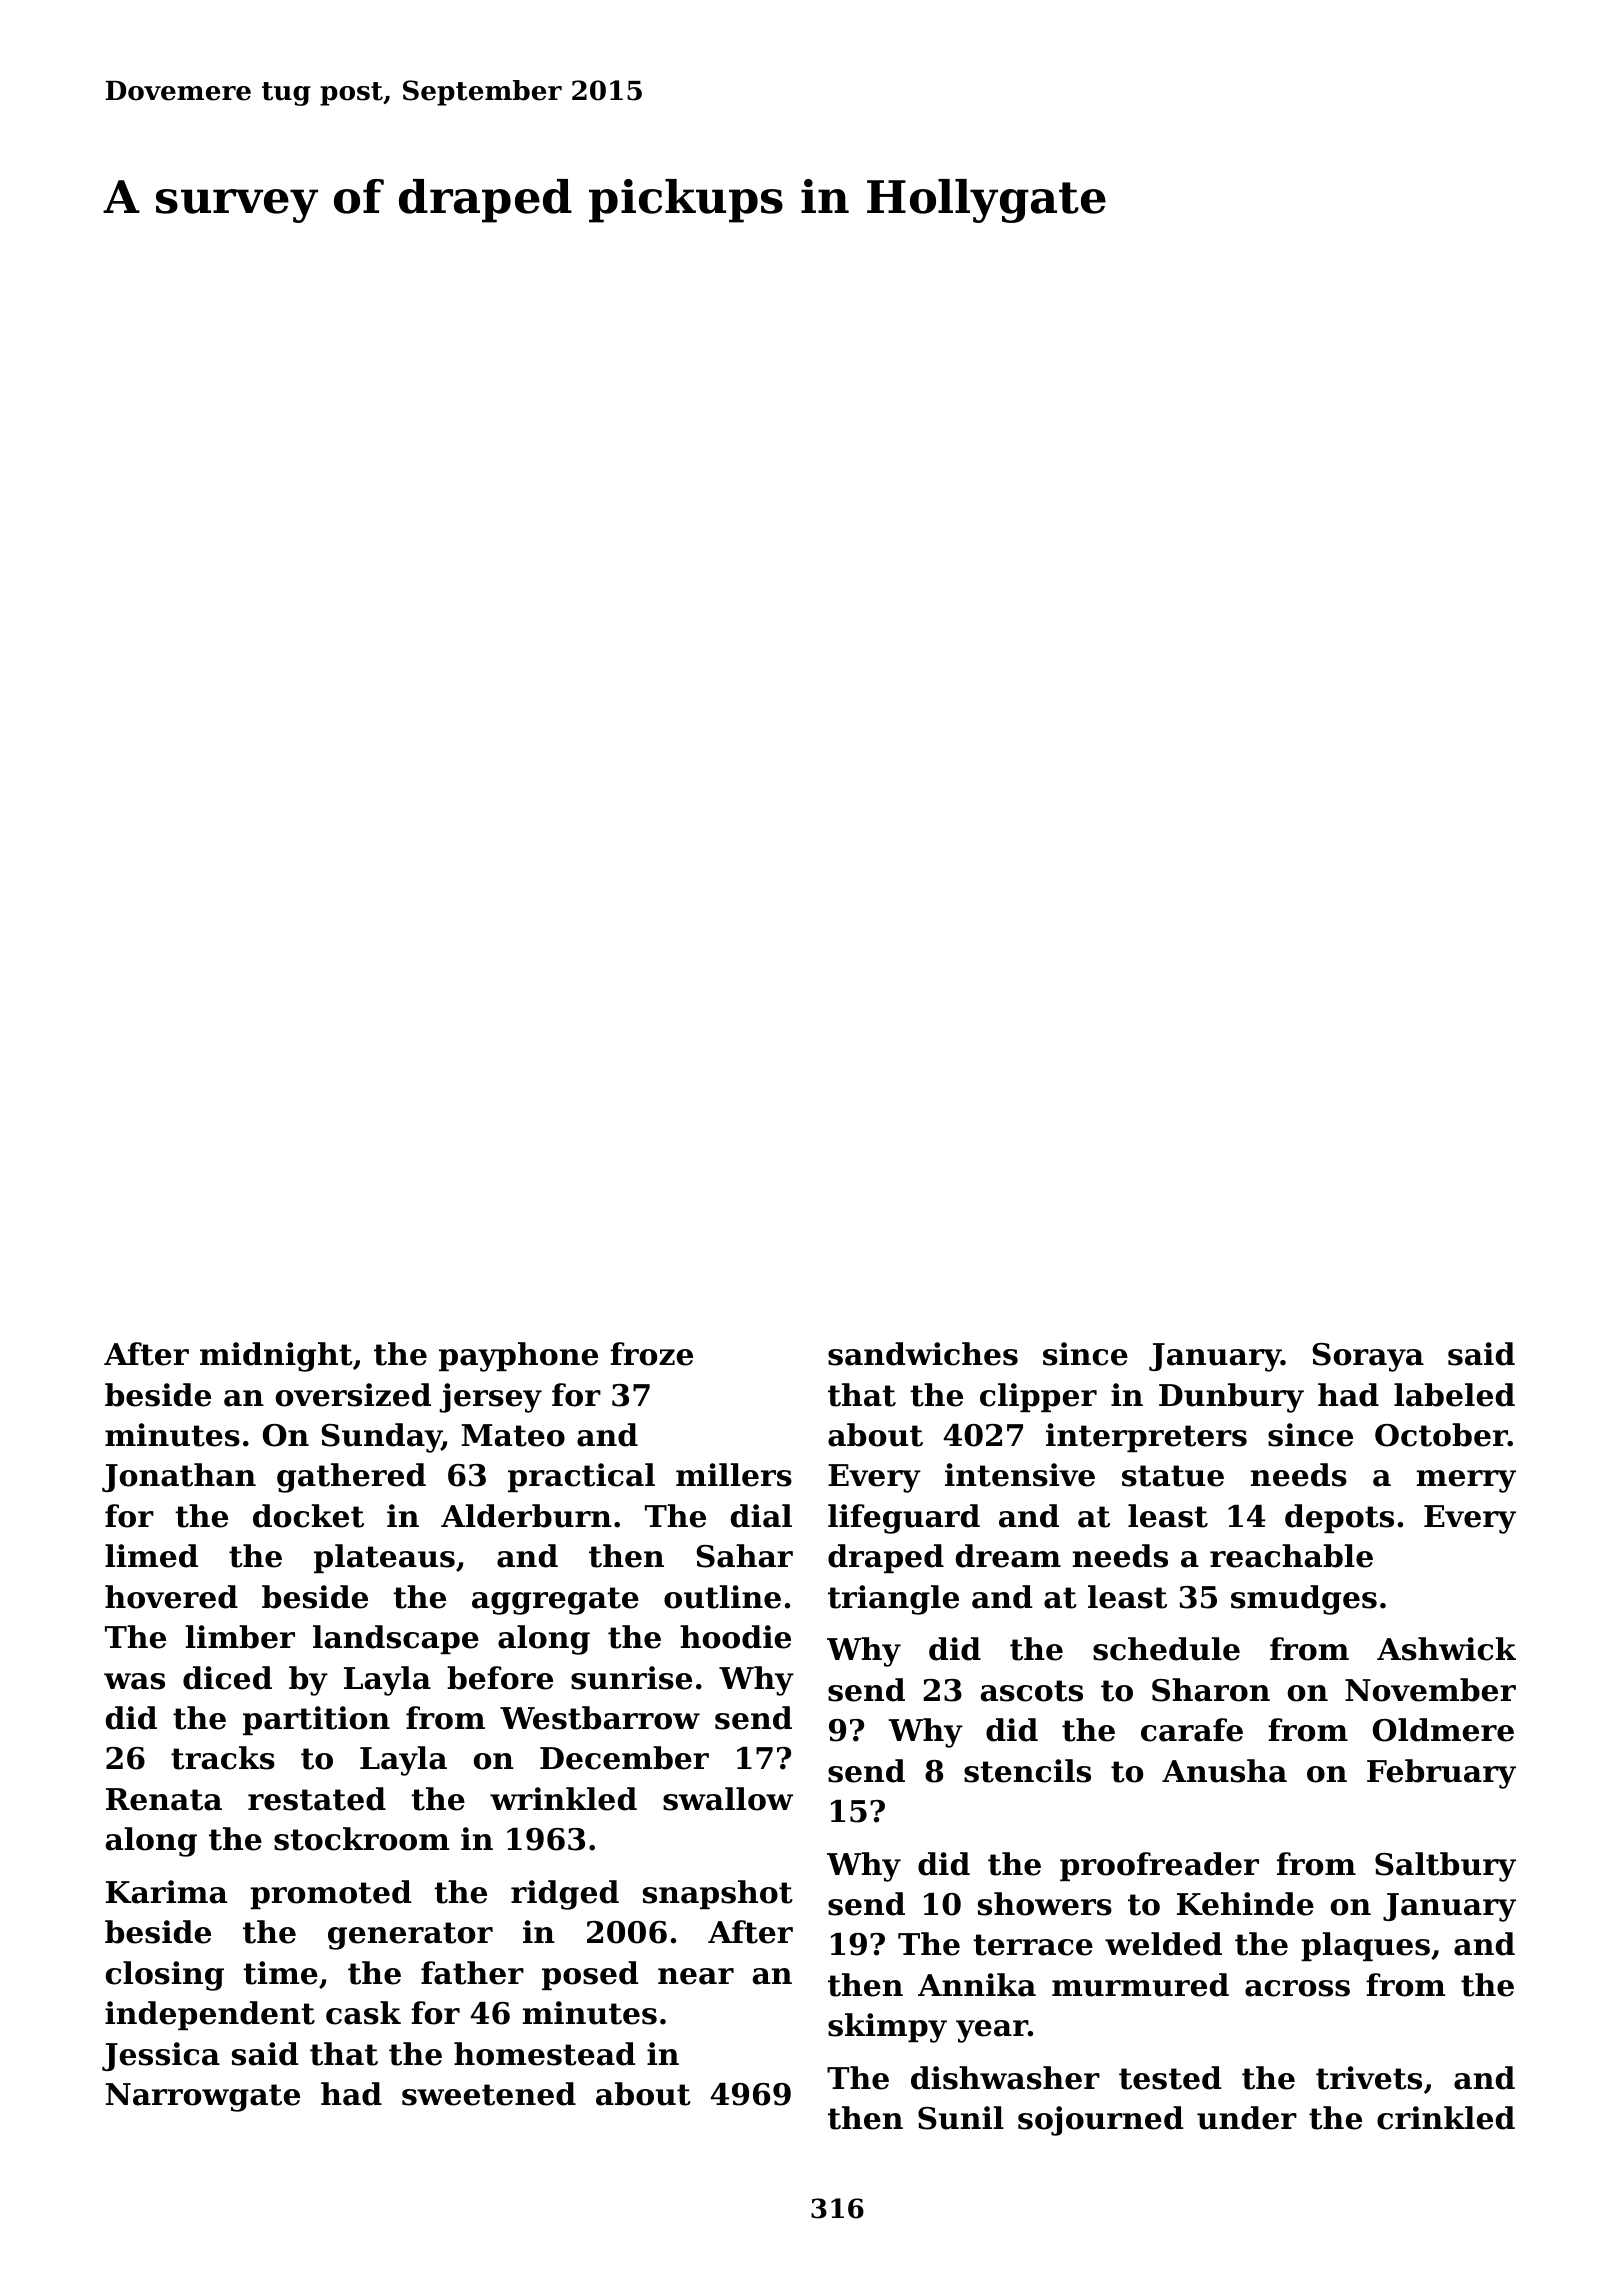 The image size is (1620, 2292). I want to click on Dunbury, so click(1231, 1398).
